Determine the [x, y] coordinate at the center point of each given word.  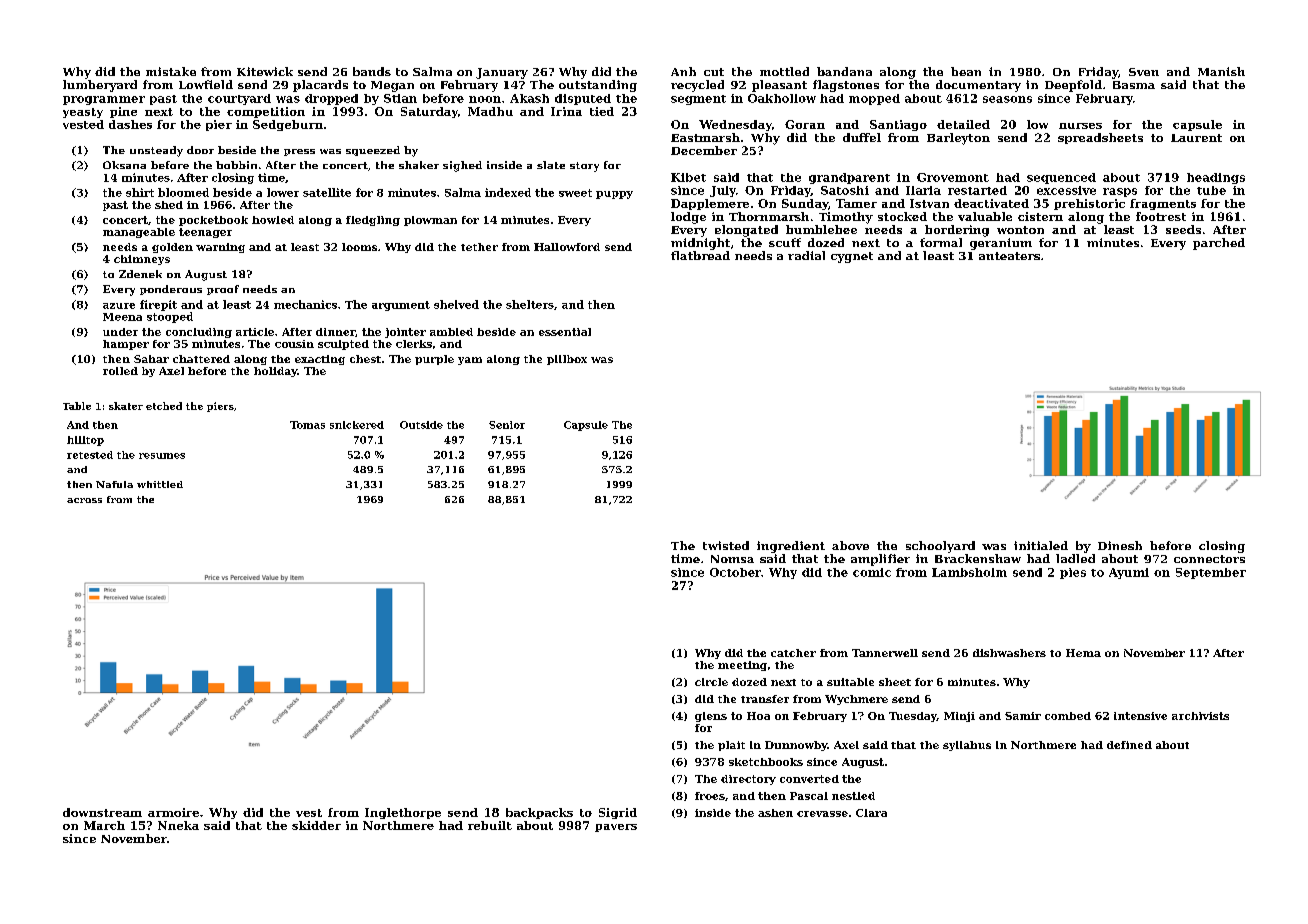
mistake [171, 71]
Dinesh [1120, 545]
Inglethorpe [403, 813]
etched [164, 406]
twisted [726, 545]
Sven [1144, 72]
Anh [683, 71]
